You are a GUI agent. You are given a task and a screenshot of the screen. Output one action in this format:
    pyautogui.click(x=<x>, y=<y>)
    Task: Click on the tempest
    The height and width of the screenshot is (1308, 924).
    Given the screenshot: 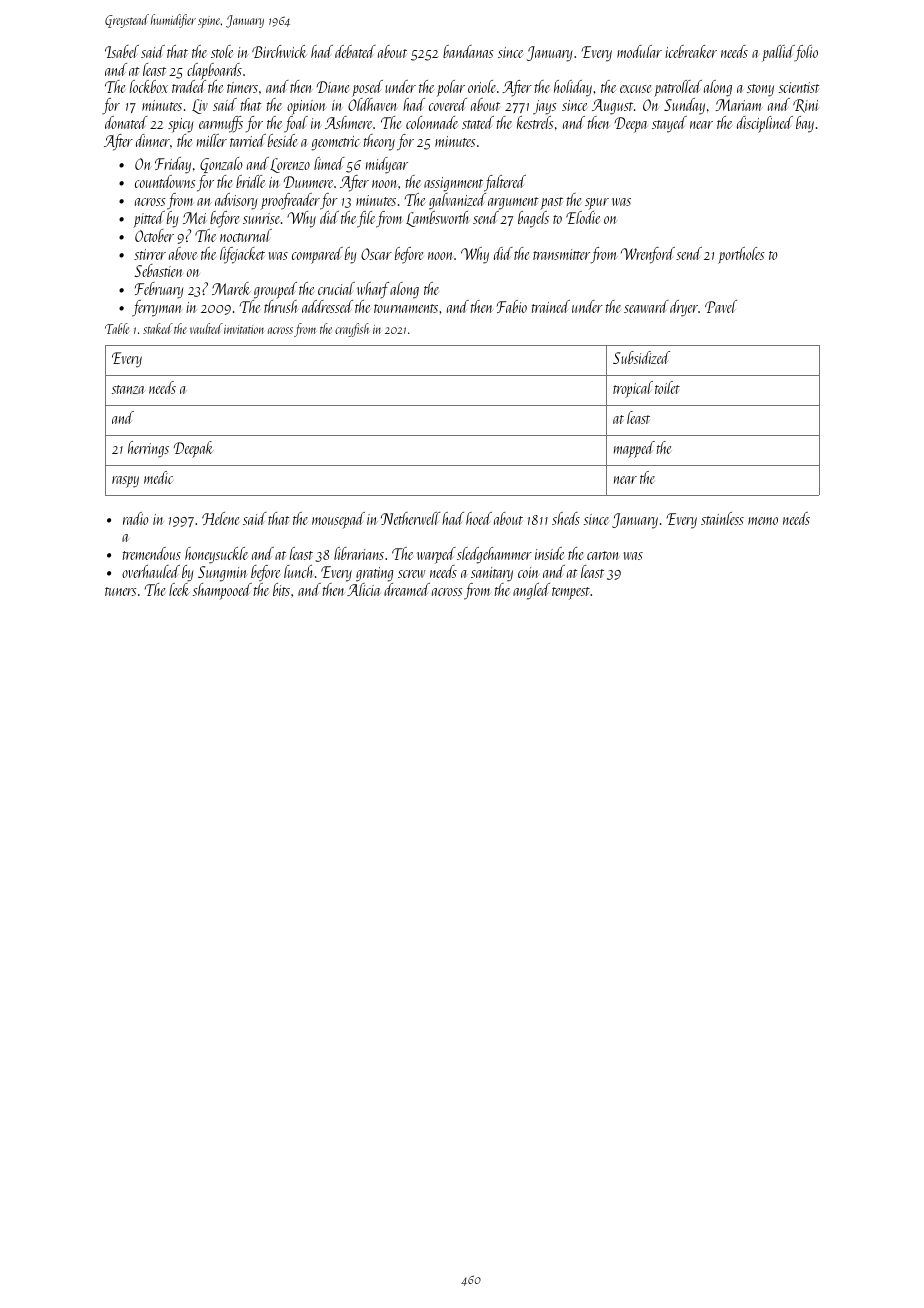 What is the action you would take?
    pyautogui.click(x=571, y=593)
